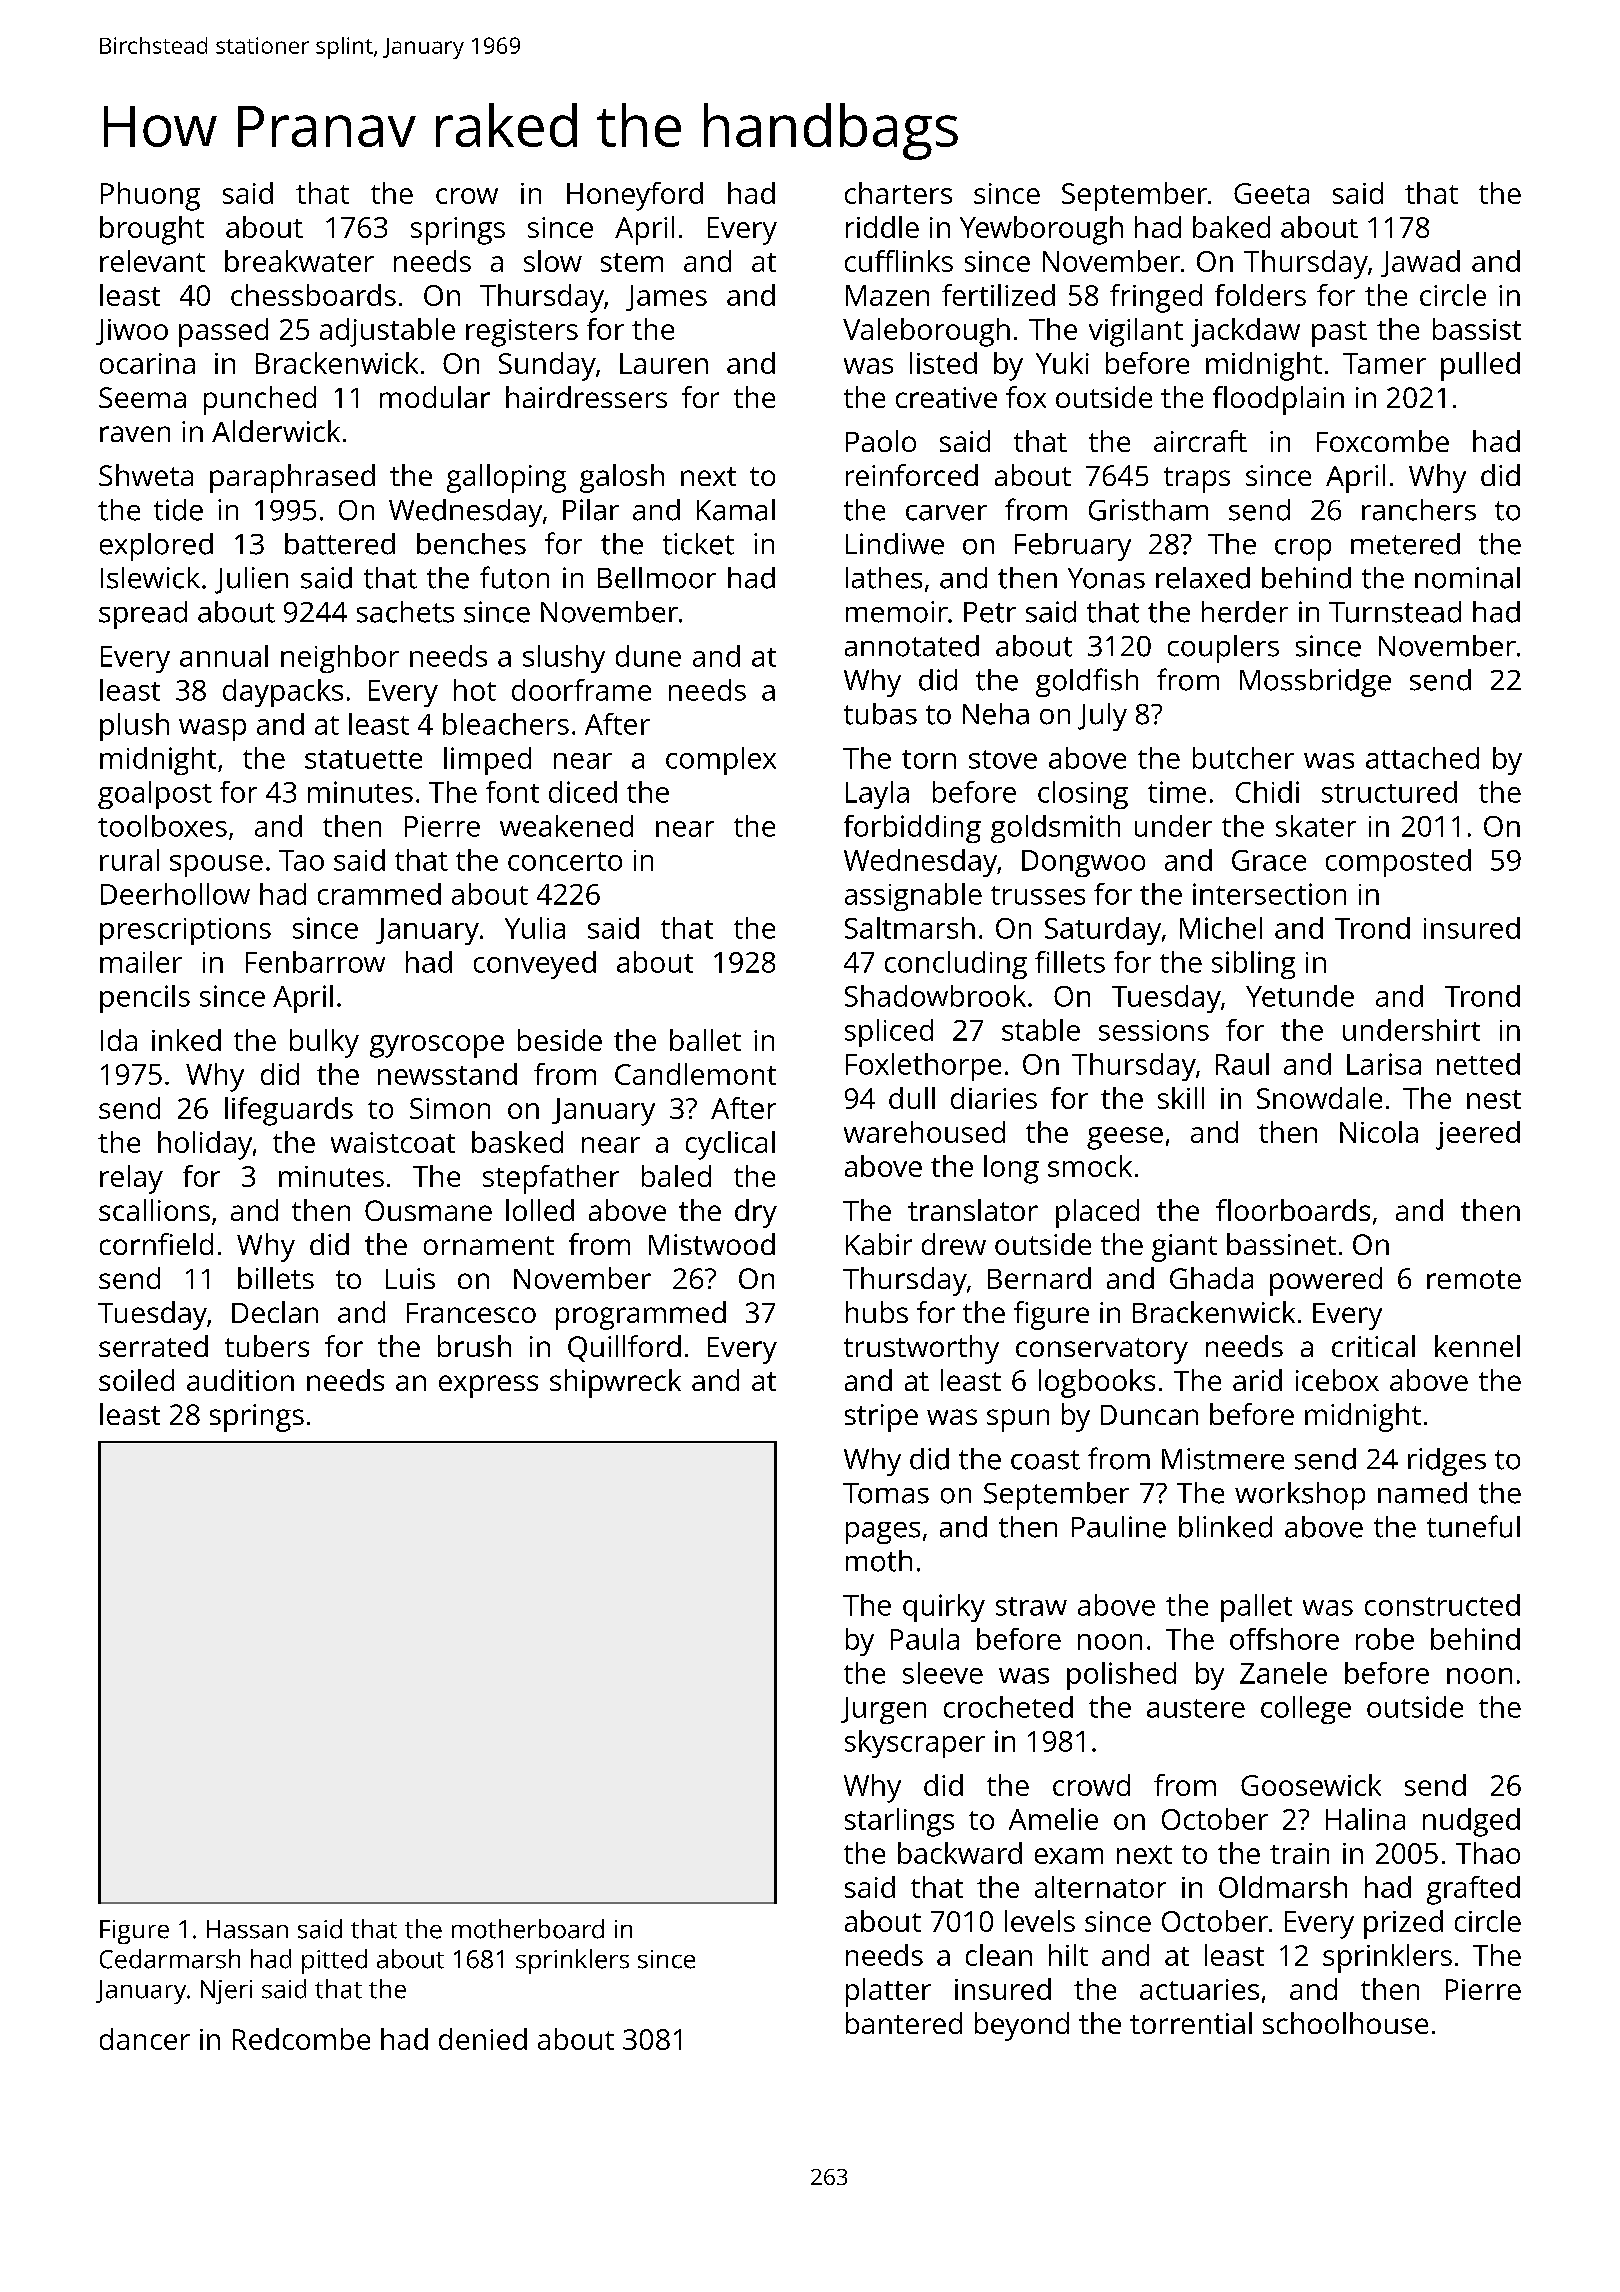 The width and height of the document is (1620, 2292). Describe the element at coordinates (1053, 1819) in the document. I see `Amelie` at that location.
